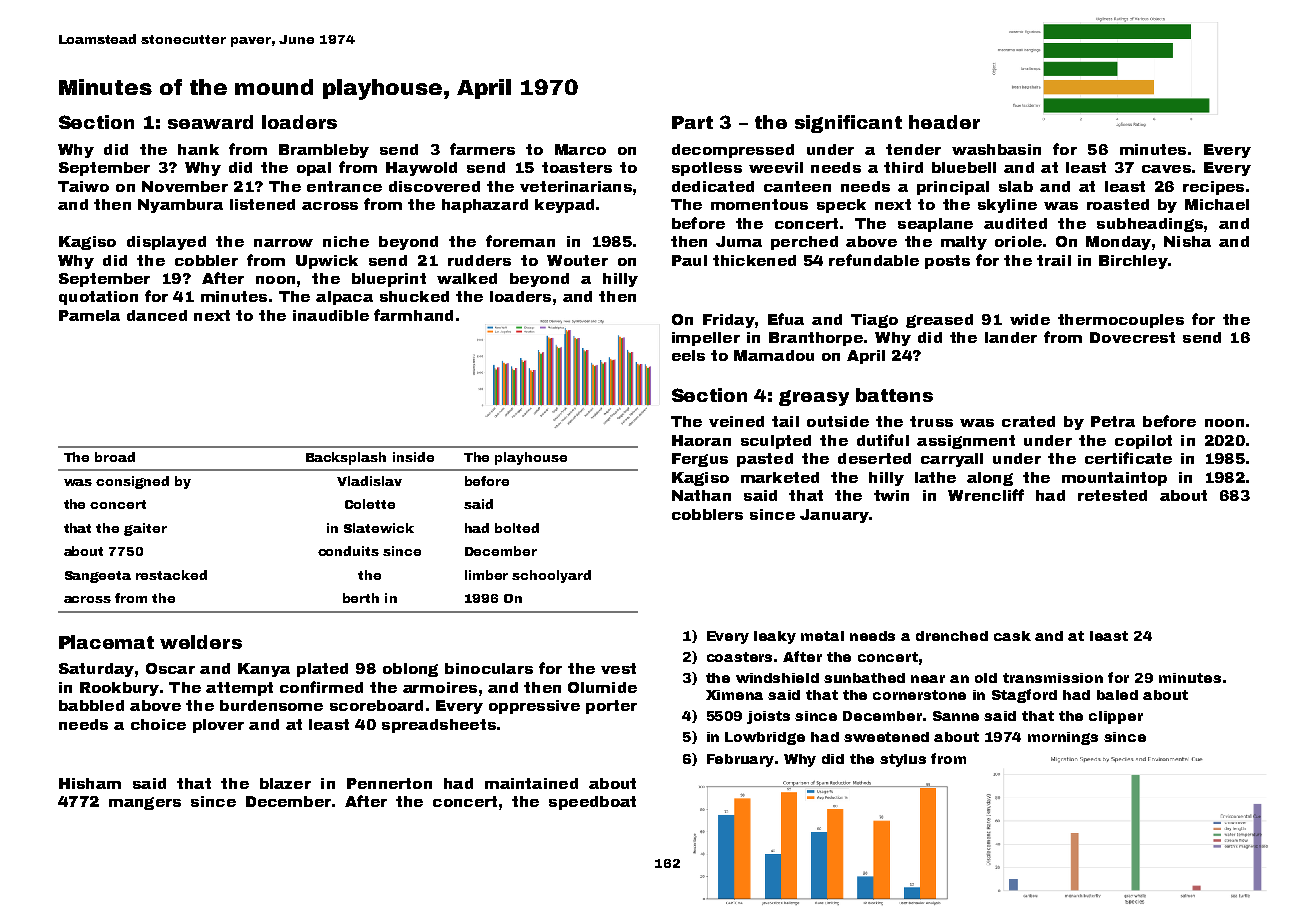 This image has width=1308, height=924. Describe the element at coordinates (618, 668) in the image. I see `vest` at that location.
